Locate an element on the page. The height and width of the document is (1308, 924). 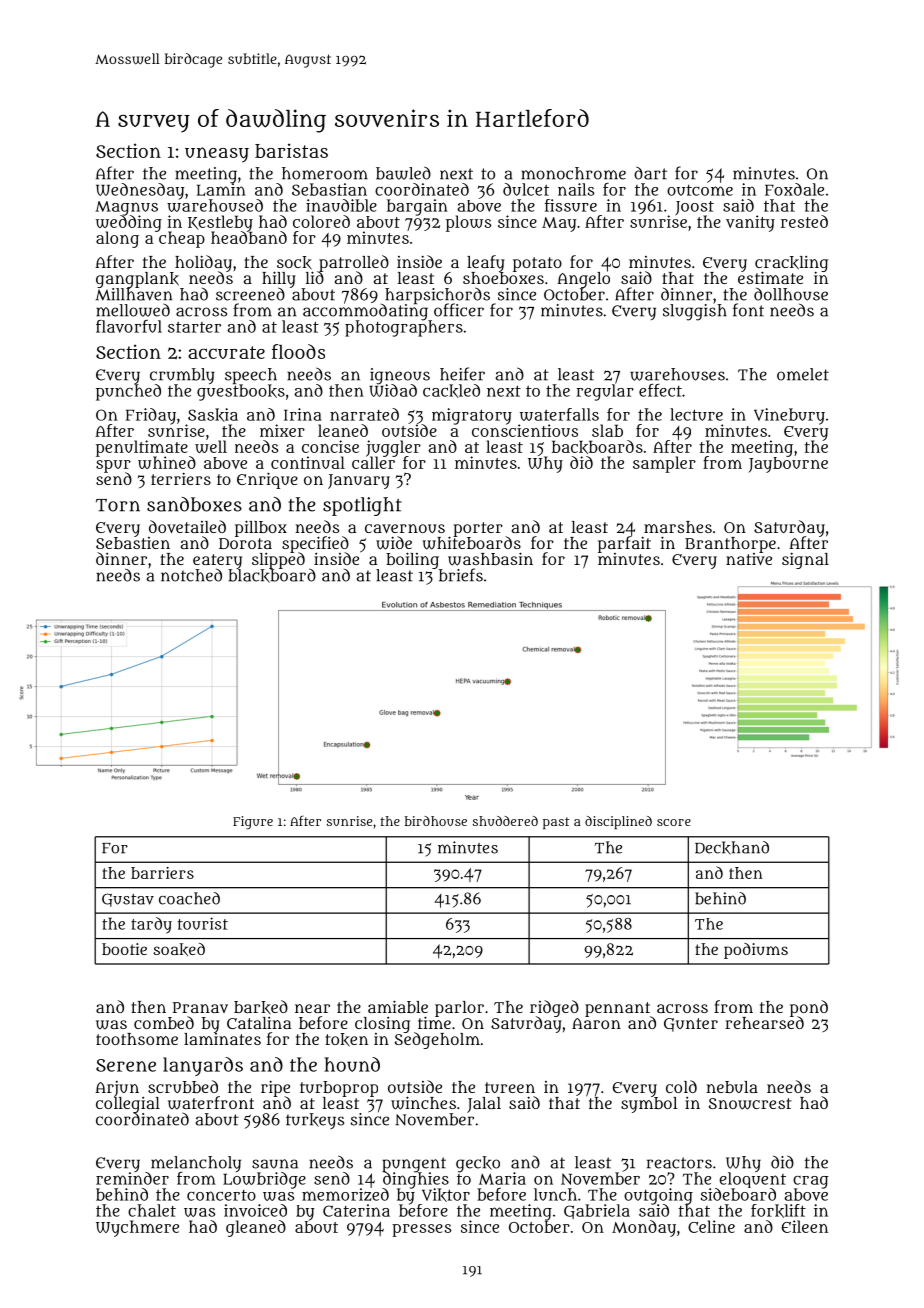
Gabriela is located at coordinates (597, 1211).
